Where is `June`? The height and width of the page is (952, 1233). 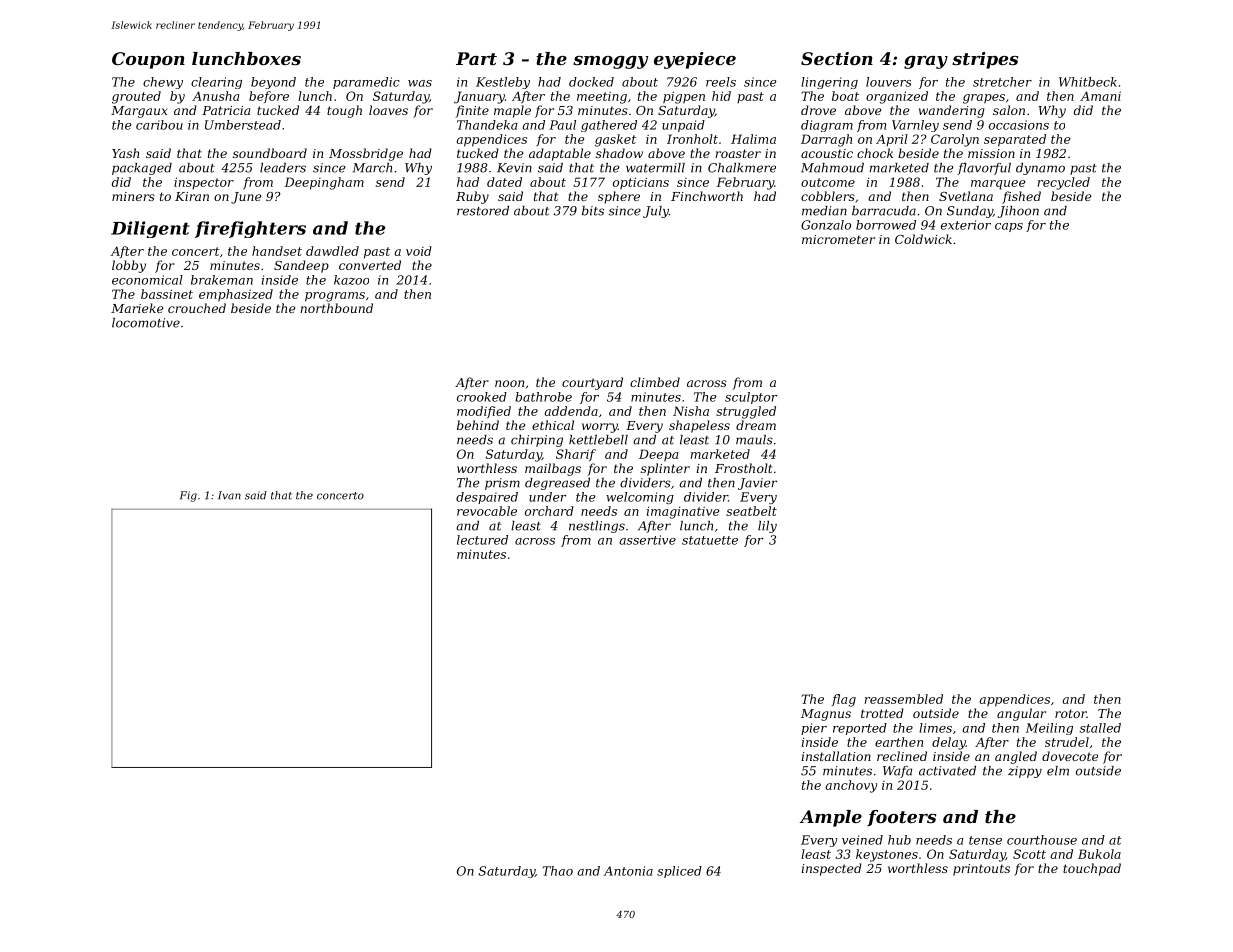
June is located at coordinates (246, 198).
